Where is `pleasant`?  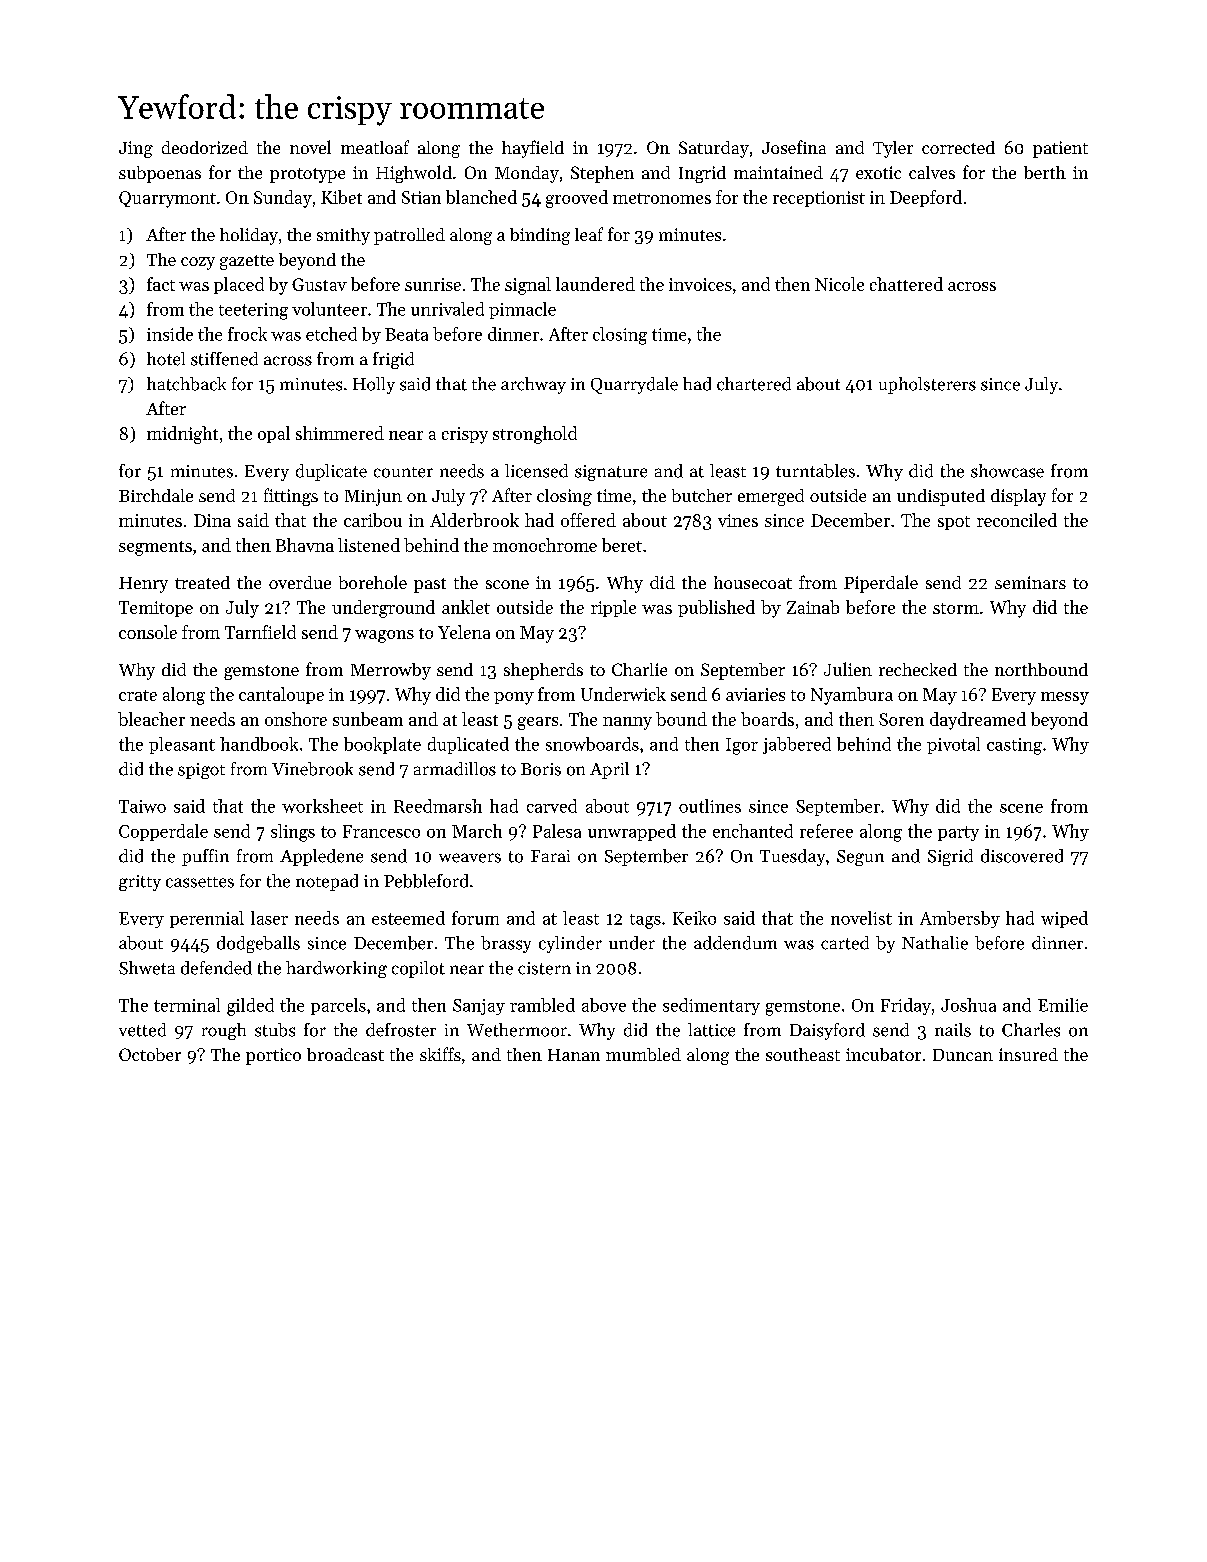 pleasant is located at coordinates (182, 745).
